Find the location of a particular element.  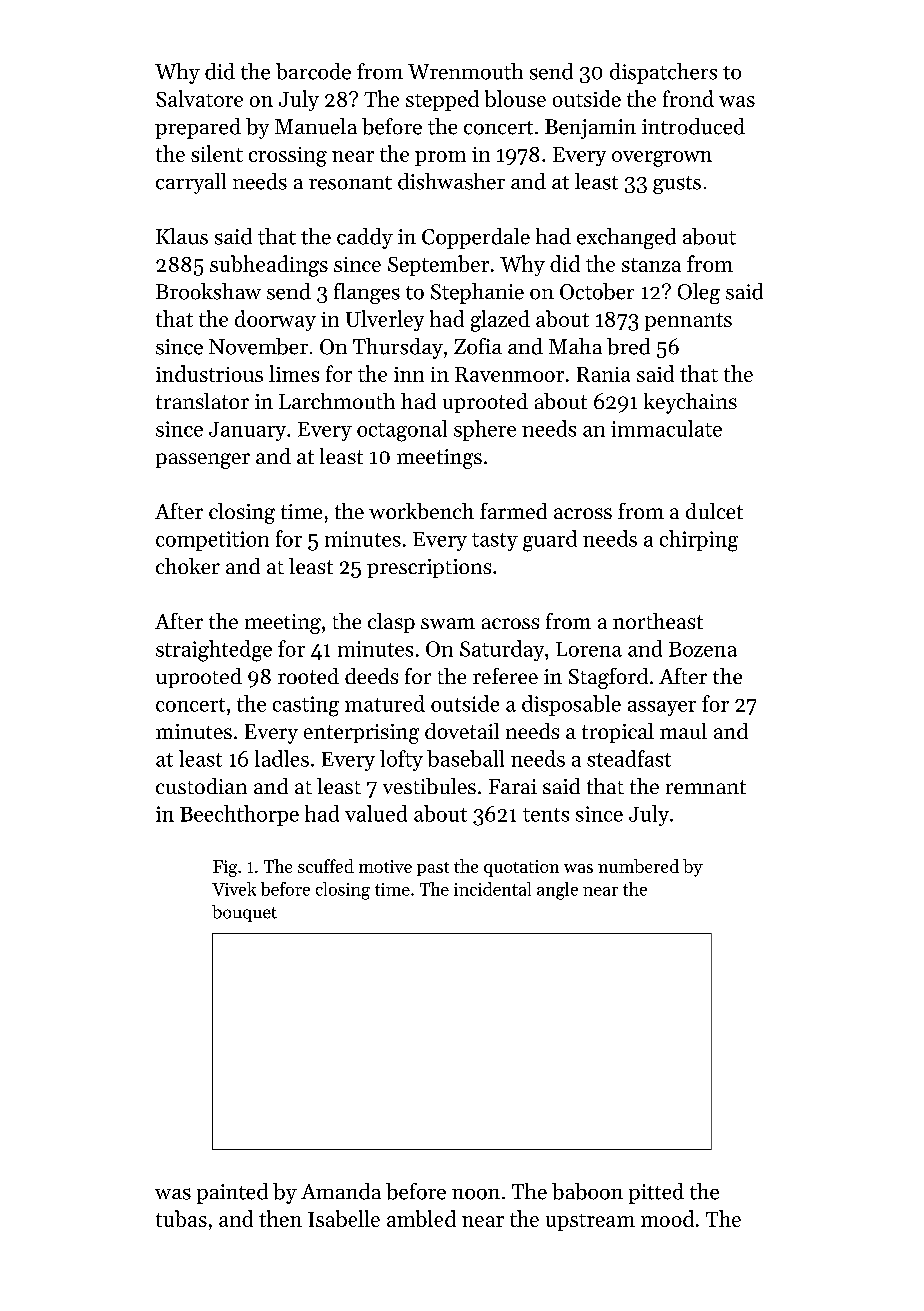

barcode is located at coordinates (313, 71).
